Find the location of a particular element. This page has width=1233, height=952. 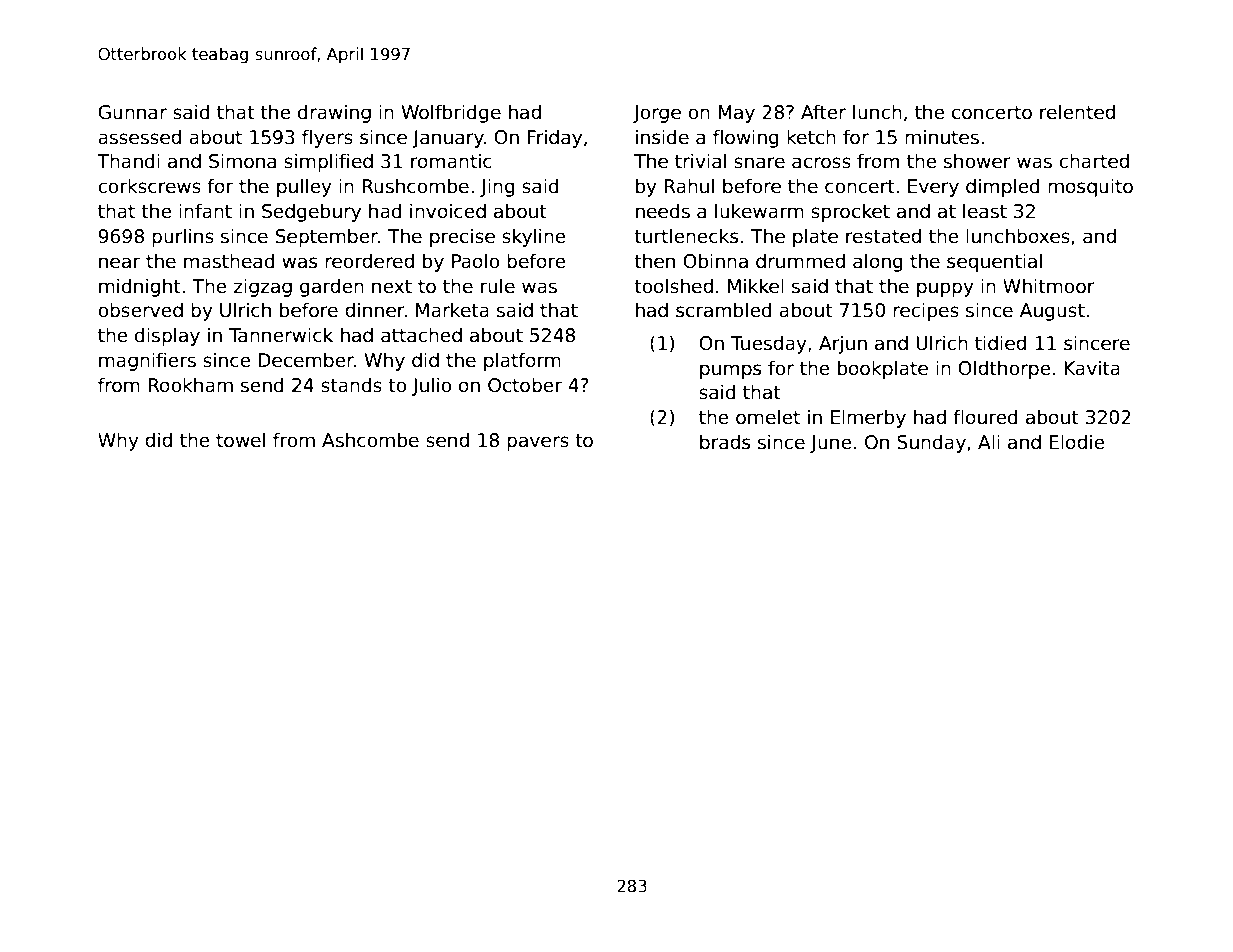

towel is located at coordinates (240, 440).
